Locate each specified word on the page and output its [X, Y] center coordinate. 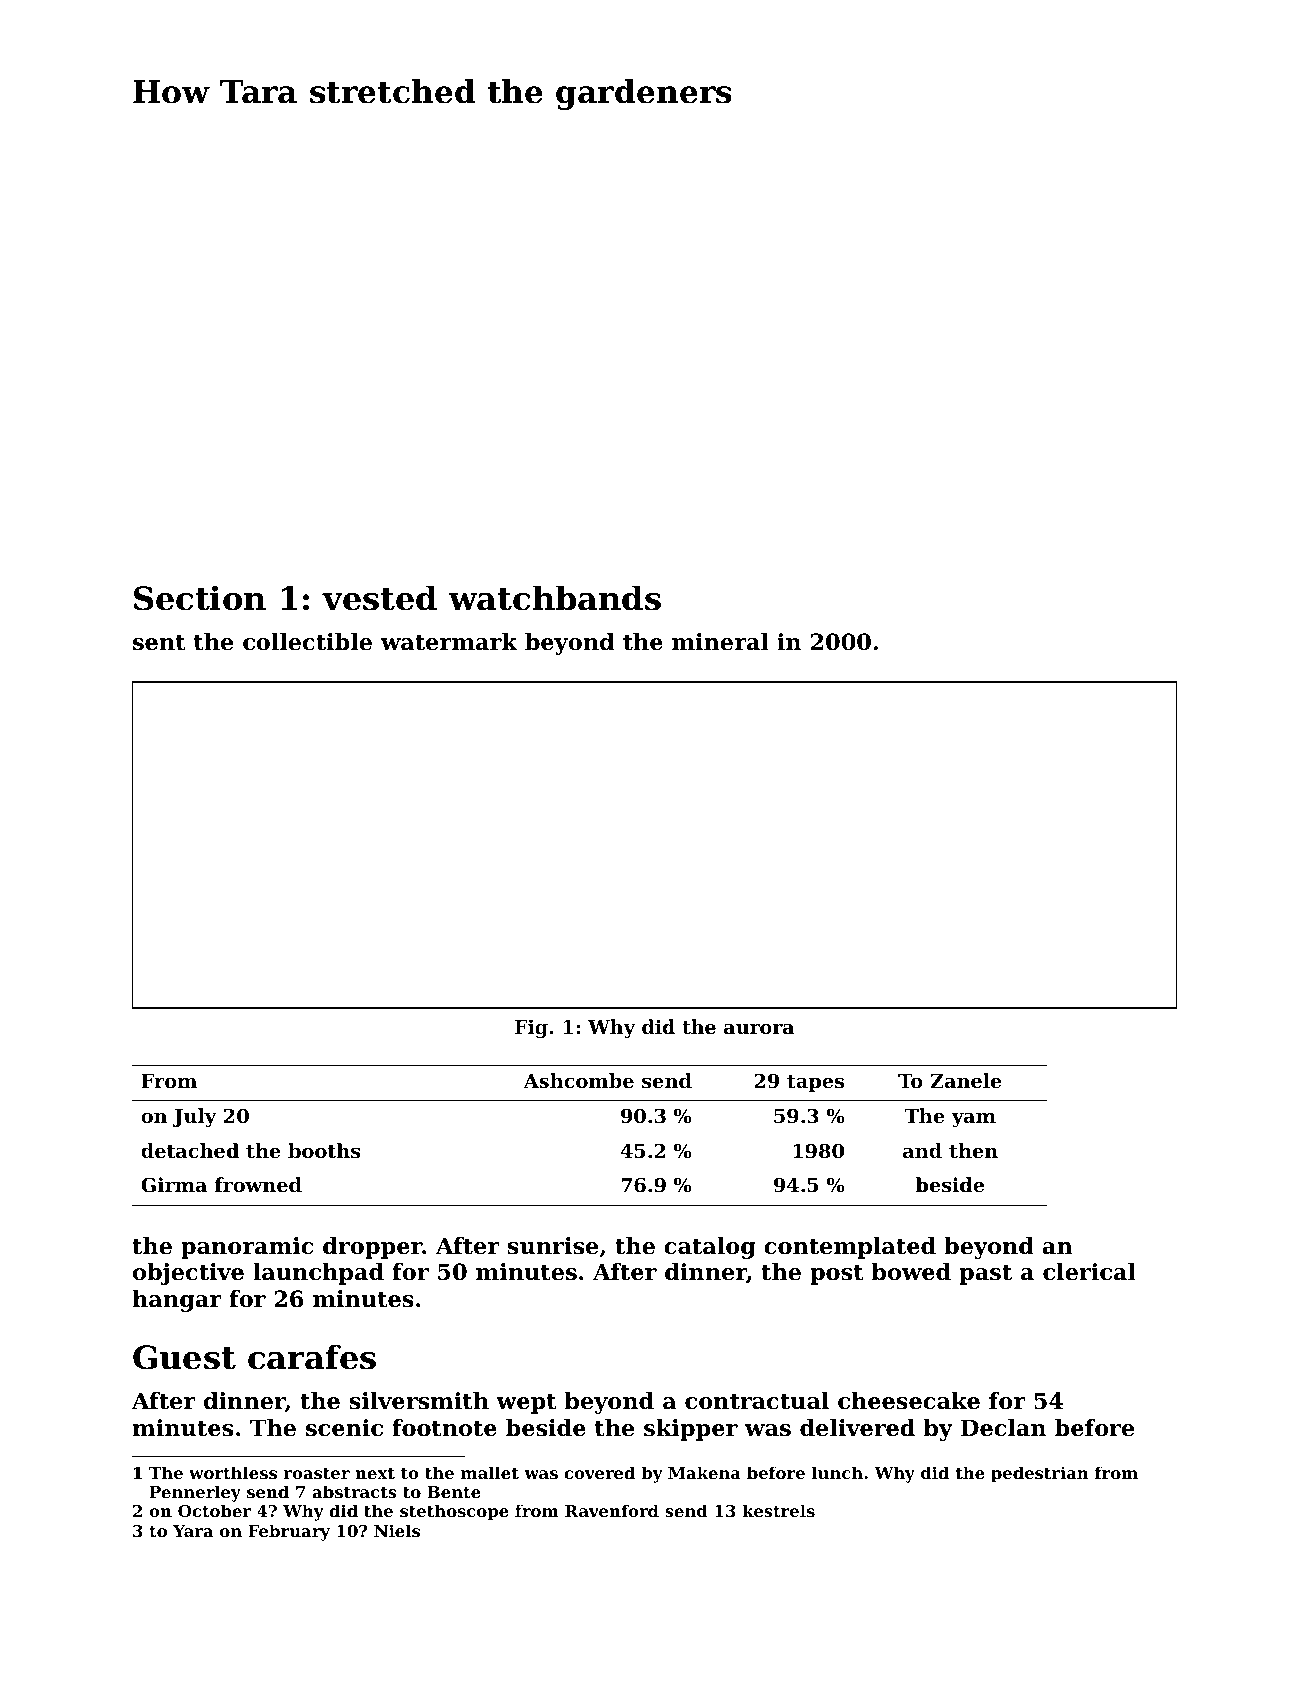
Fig [531, 1028]
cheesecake [909, 1401]
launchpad [318, 1274]
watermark [449, 642]
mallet [490, 1472]
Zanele [966, 1080]
